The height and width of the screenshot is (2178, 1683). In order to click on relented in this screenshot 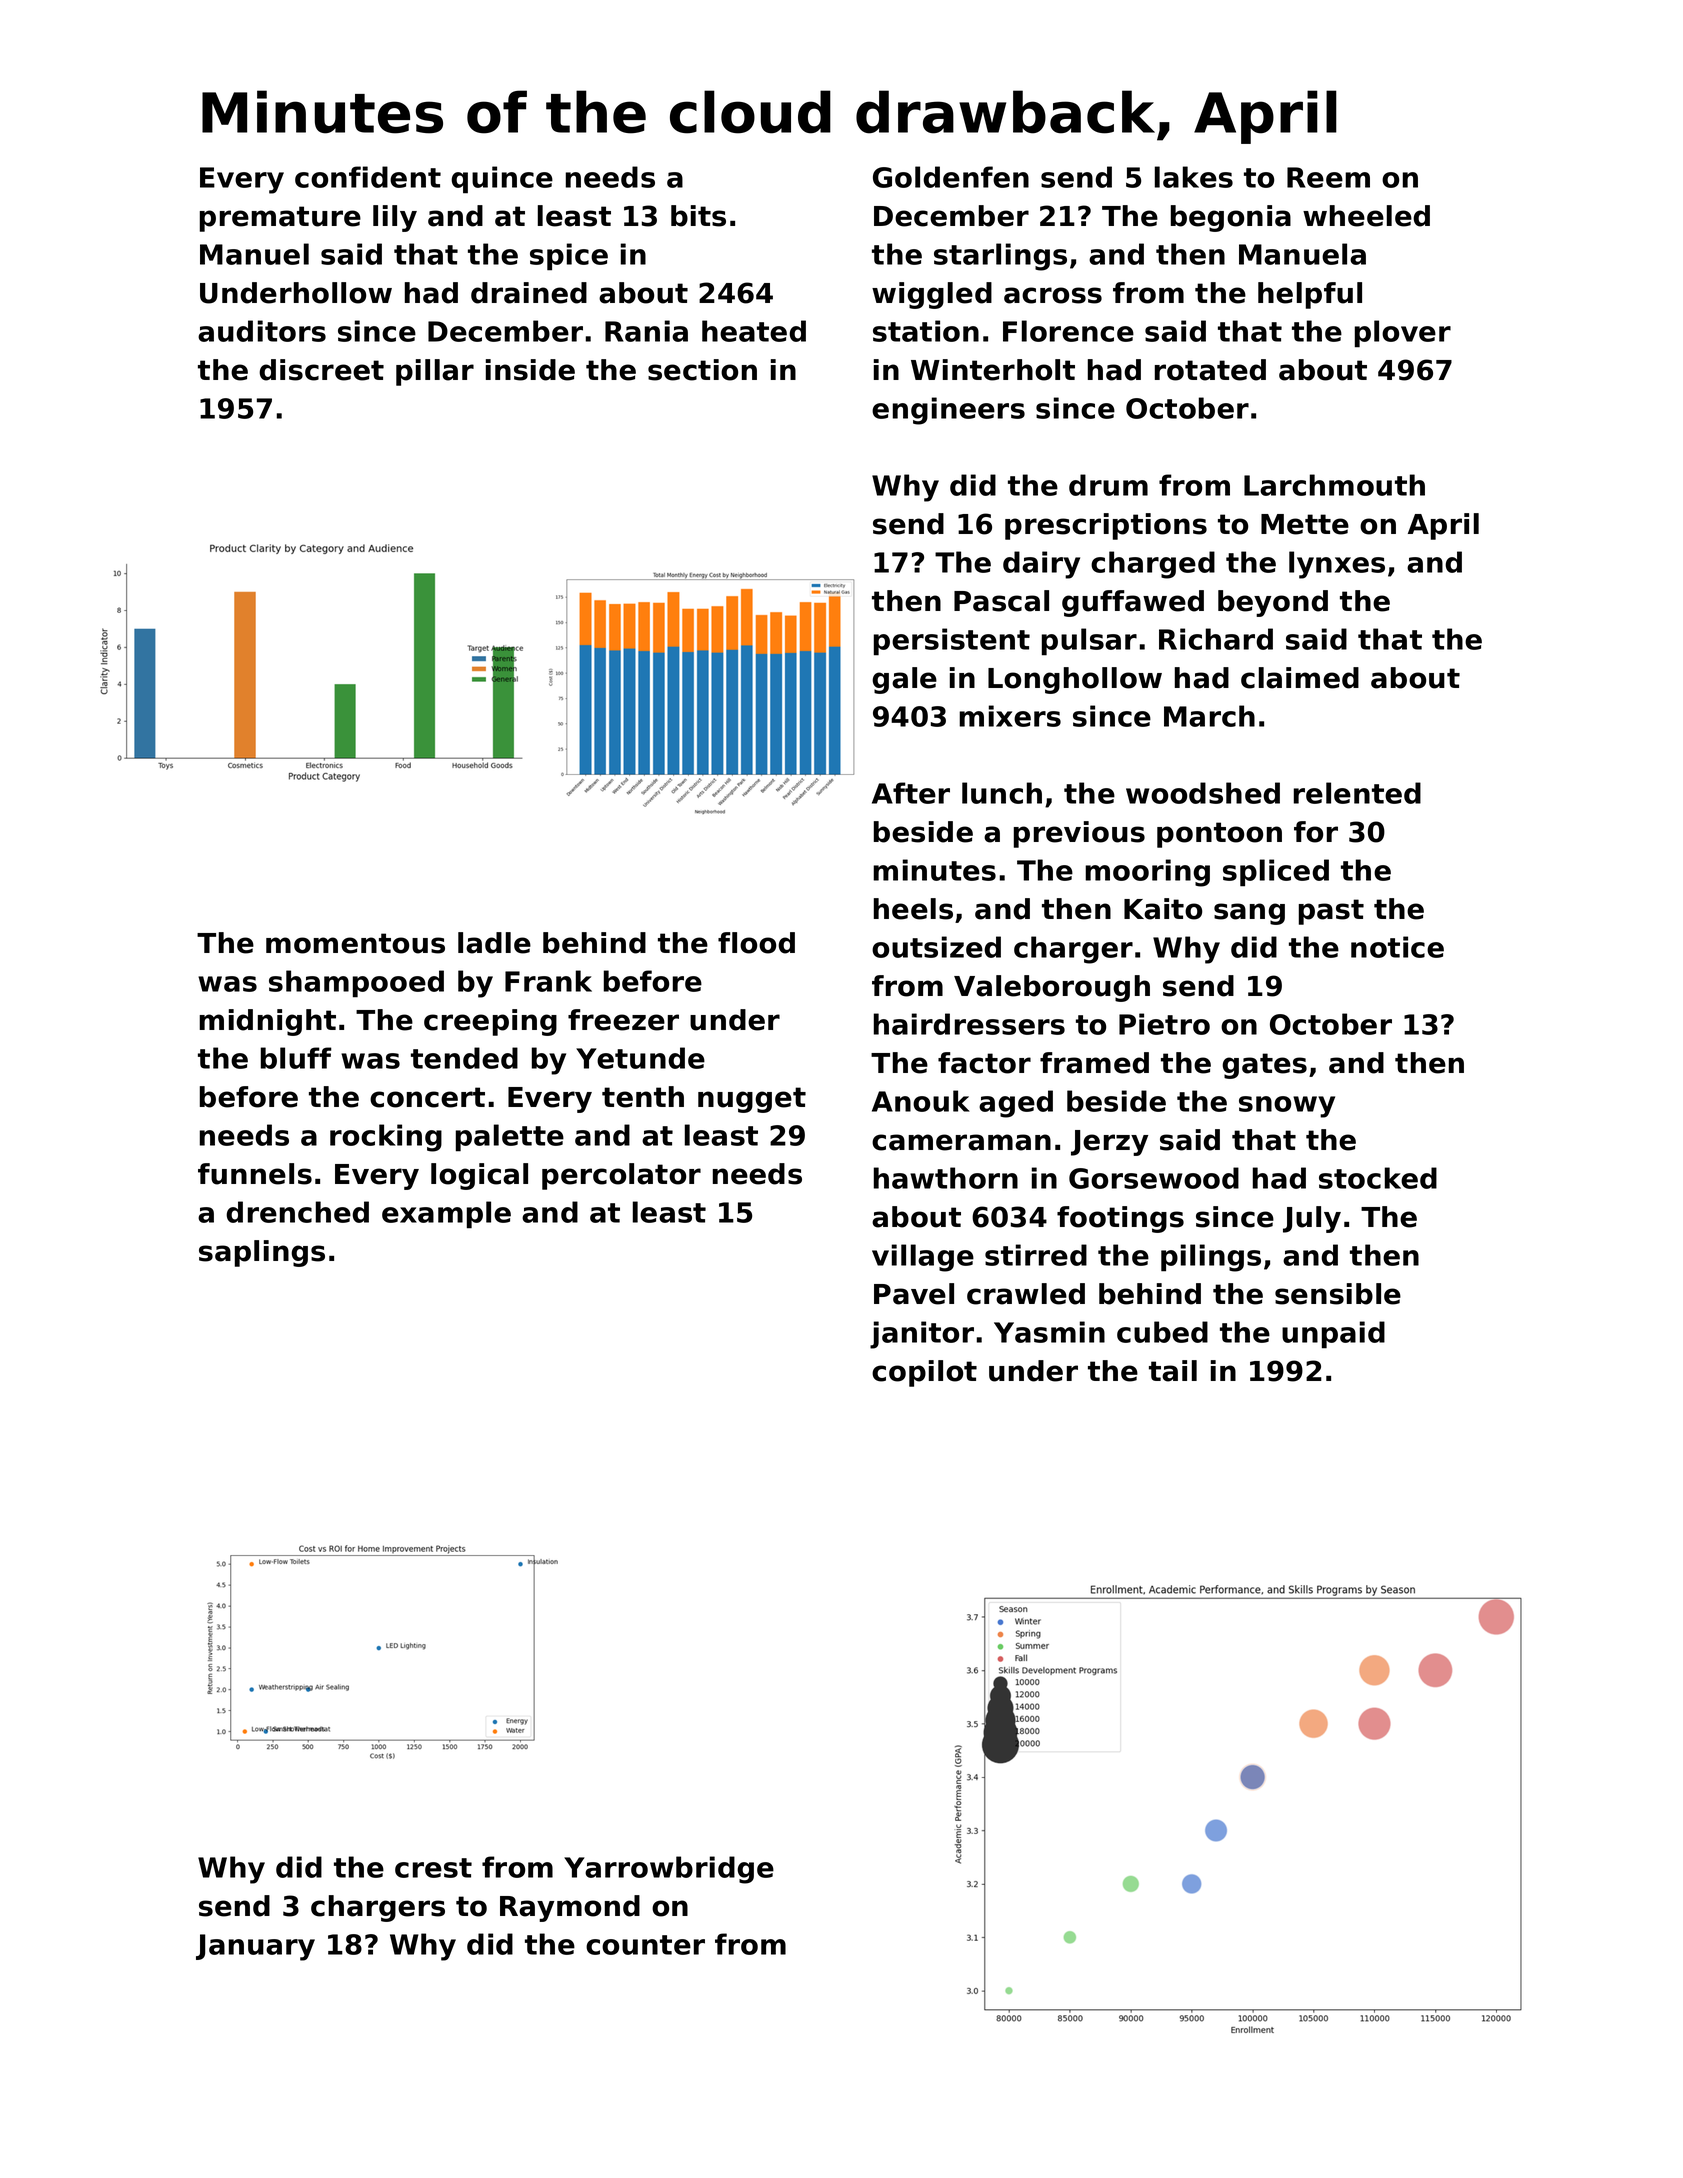, I will do `click(1357, 793)`.
